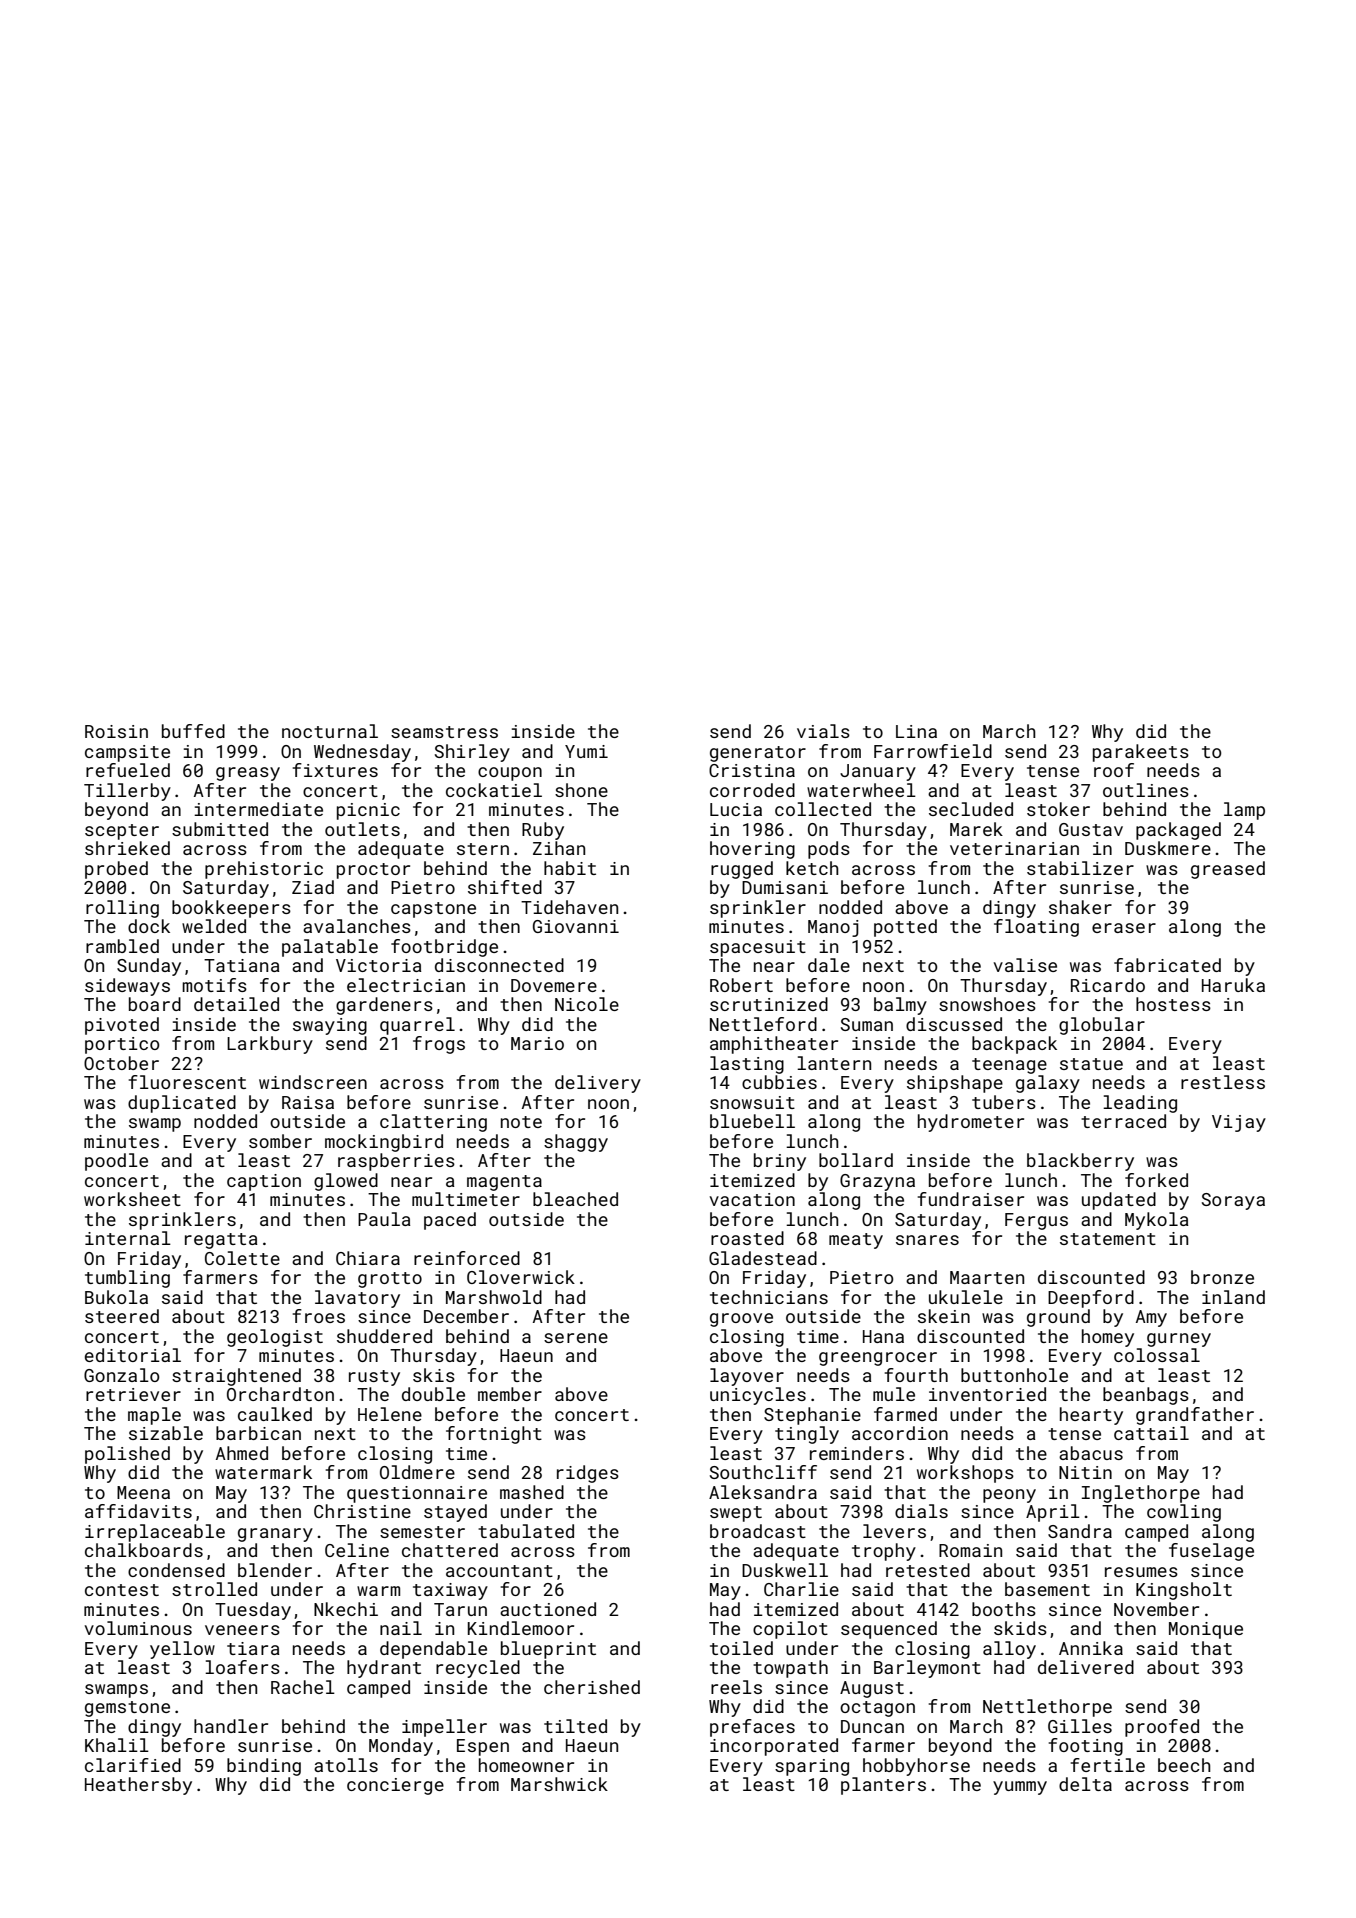  What do you see at coordinates (1080, 868) in the image?
I see `stabilizer` at bounding box center [1080, 868].
